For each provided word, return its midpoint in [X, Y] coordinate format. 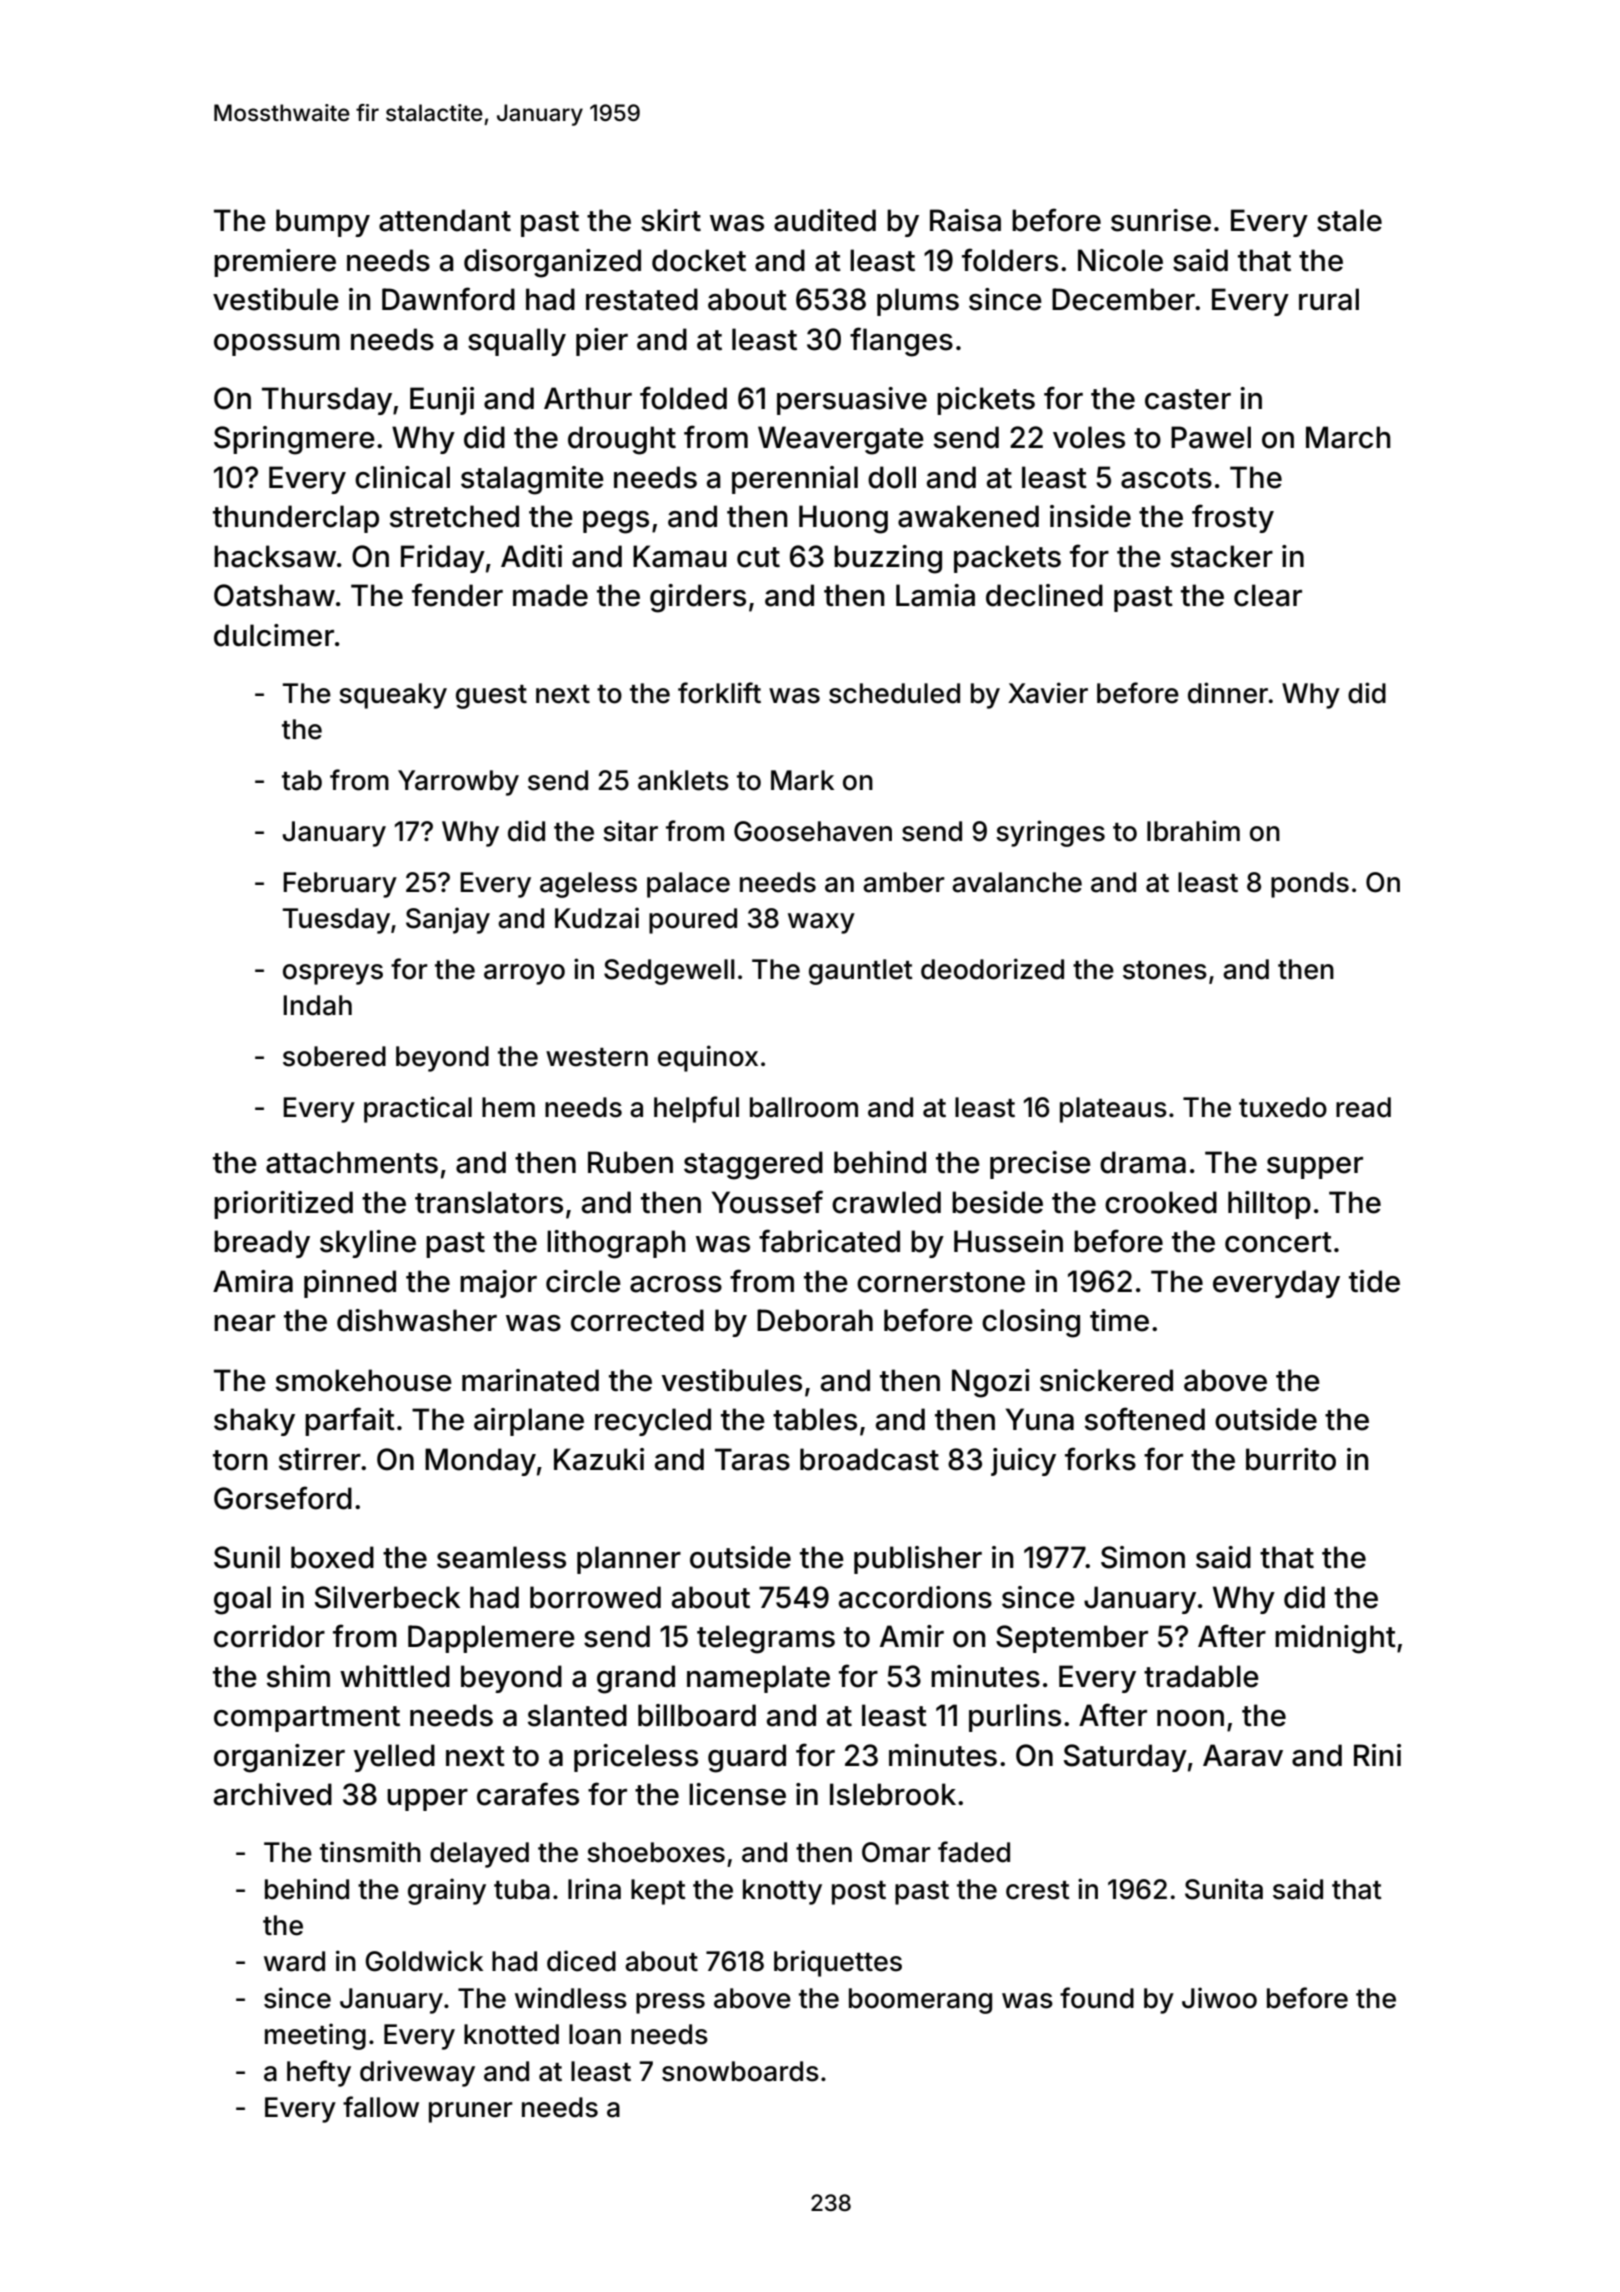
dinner [1228, 693]
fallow [381, 2107]
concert [1278, 1242]
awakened [968, 516]
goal [242, 1600]
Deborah [815, 1320]
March [1348, 437]
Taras [752, 1459]
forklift [719, 693]
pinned [350, 1284]
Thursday [327, 401]
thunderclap [296, 519]
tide [1374, 1281]
